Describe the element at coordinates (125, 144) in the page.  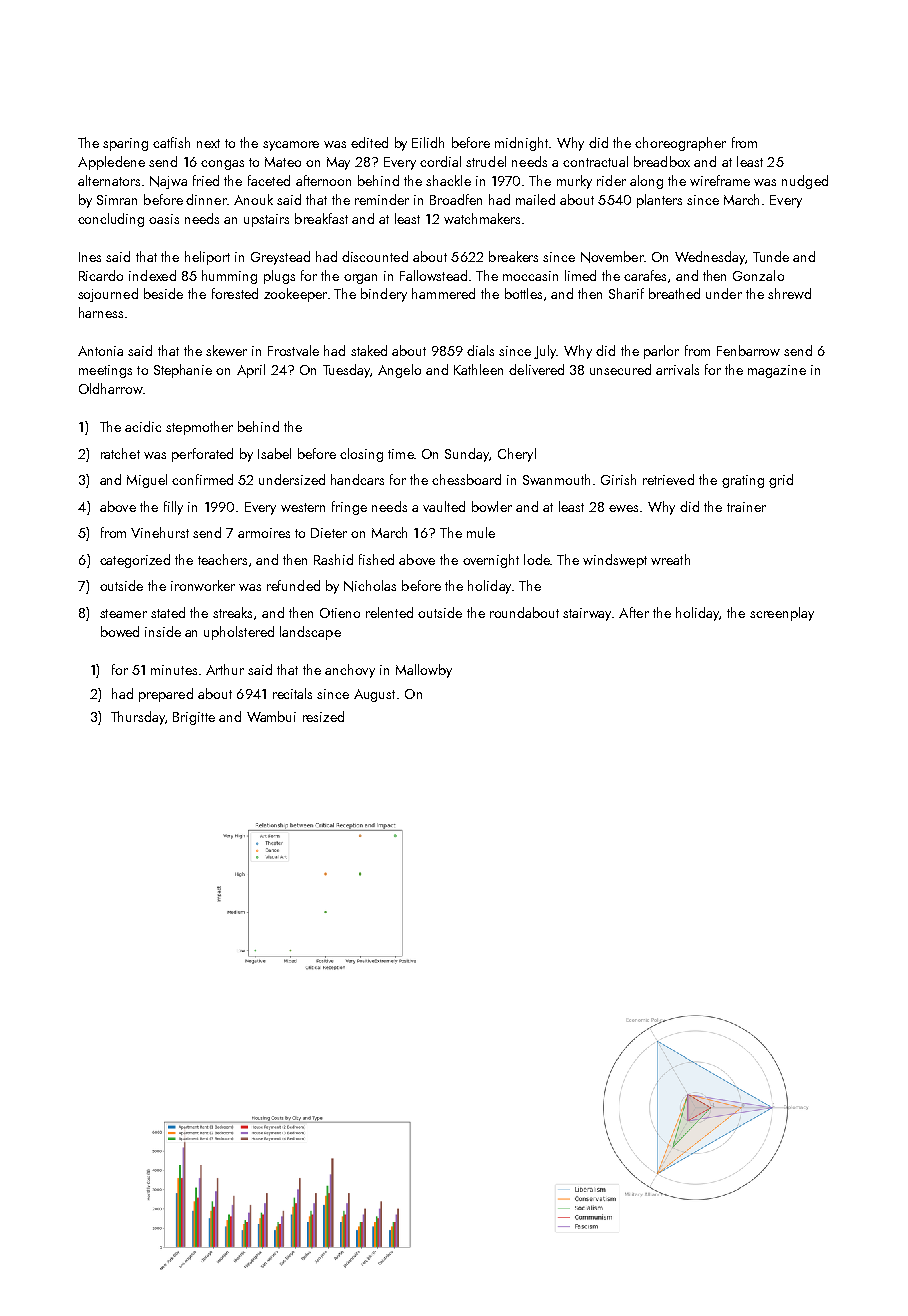
I see `sparing` at that location.
